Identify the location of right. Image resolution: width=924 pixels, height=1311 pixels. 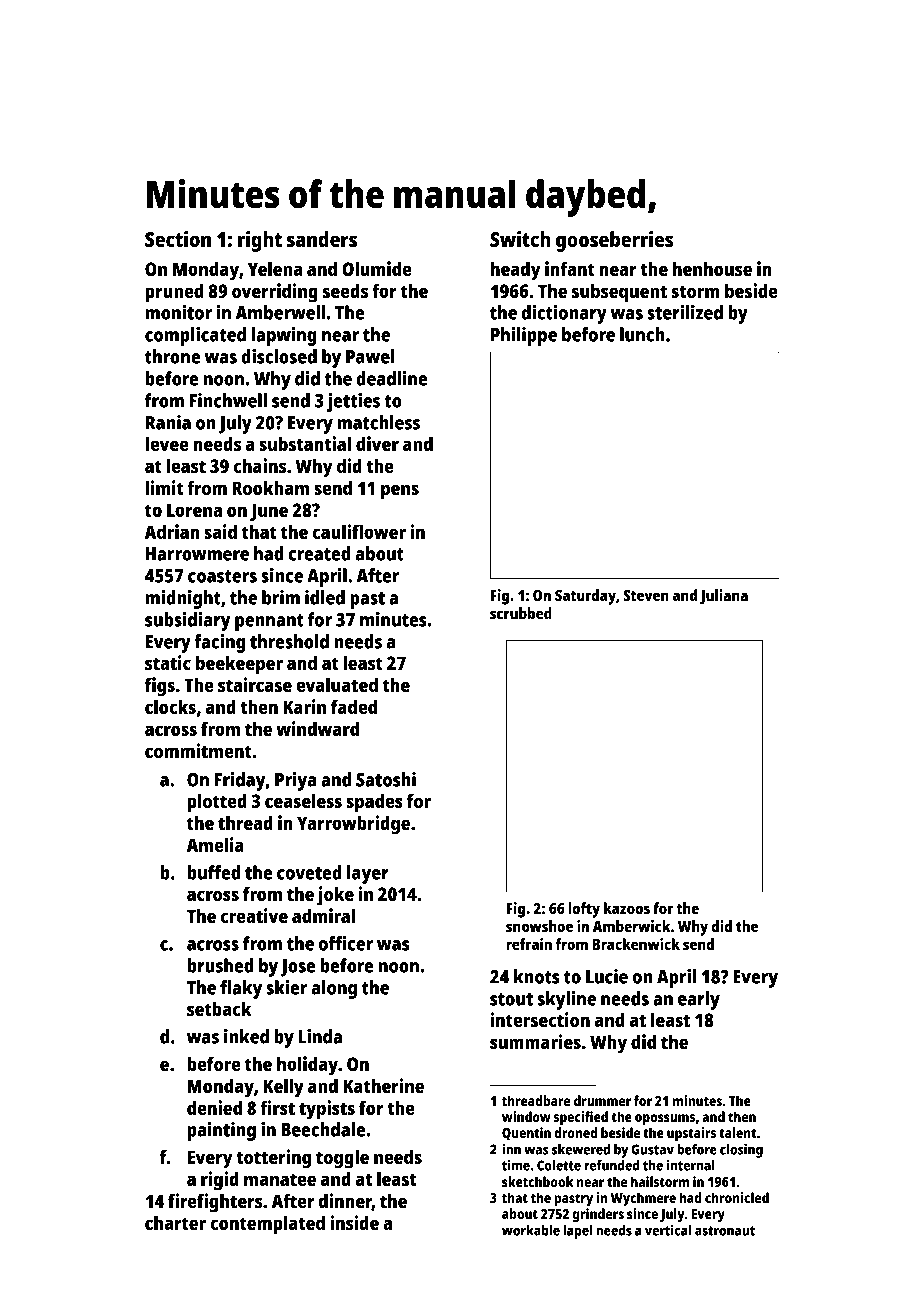
(260, 241).
